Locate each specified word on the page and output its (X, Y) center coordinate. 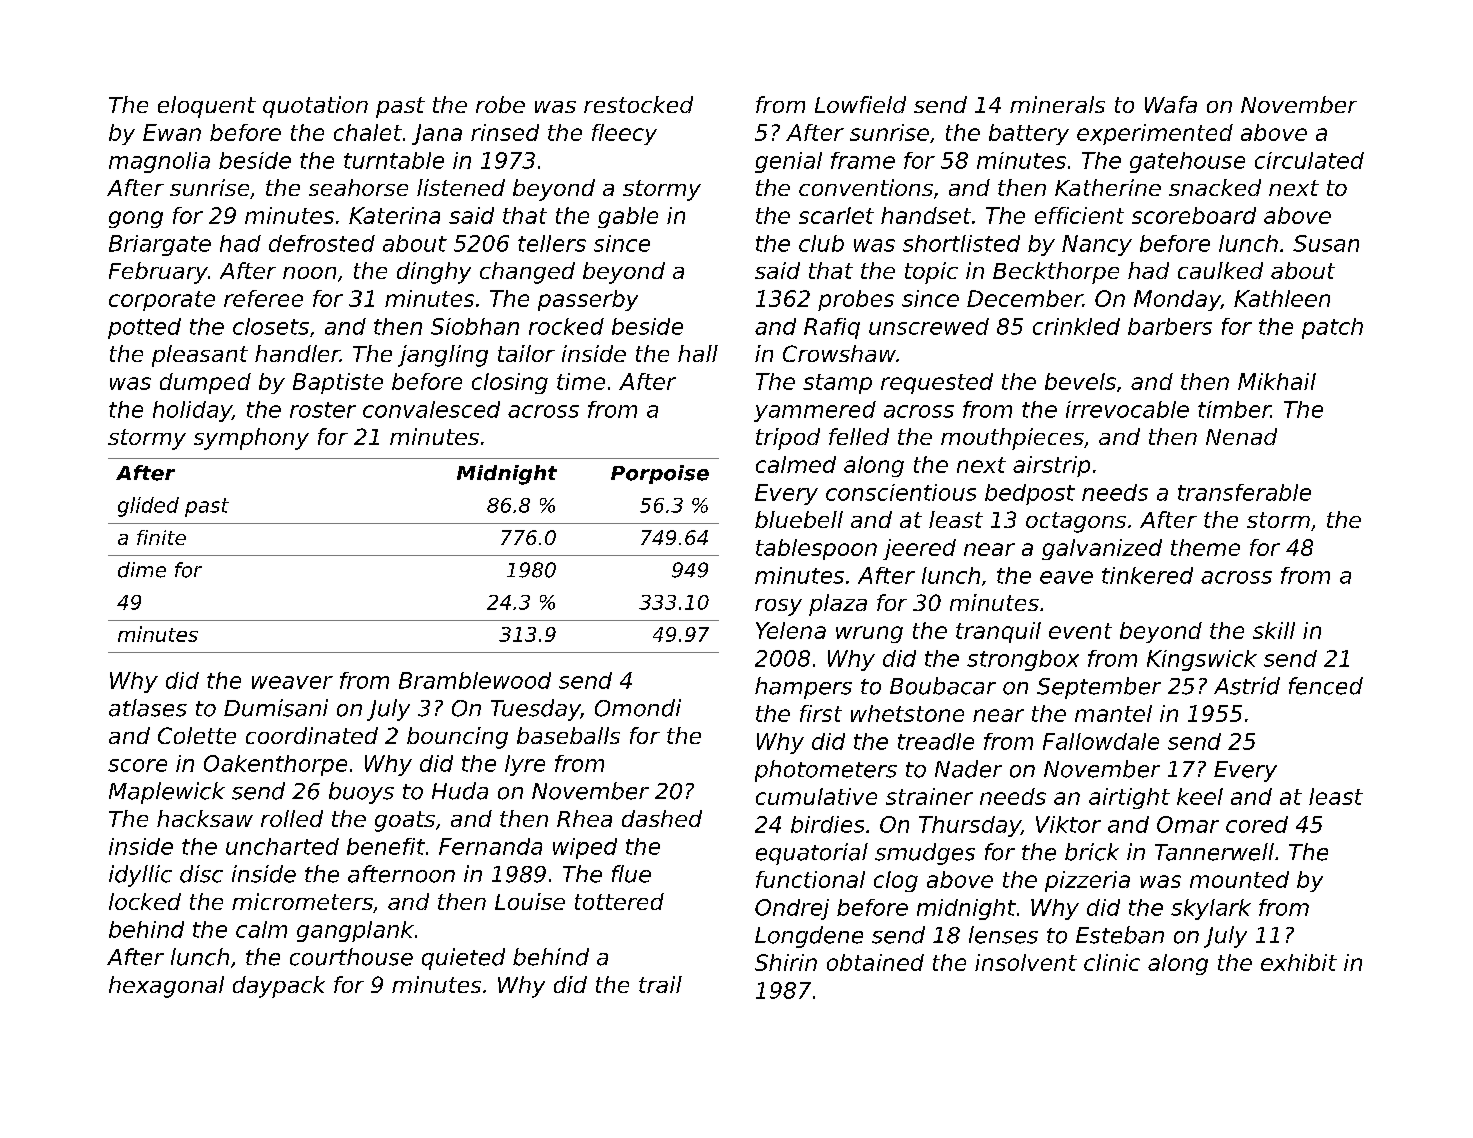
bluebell (799, 519)
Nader (968, 769)
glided (148, 507)
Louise (530, 901)
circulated (1309, 160)
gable (628, 217)
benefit (386, 846)
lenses (1003, 935)
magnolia (159, 162)
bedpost (1030, 494)
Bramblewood (475, 680)
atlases (148, 708)
